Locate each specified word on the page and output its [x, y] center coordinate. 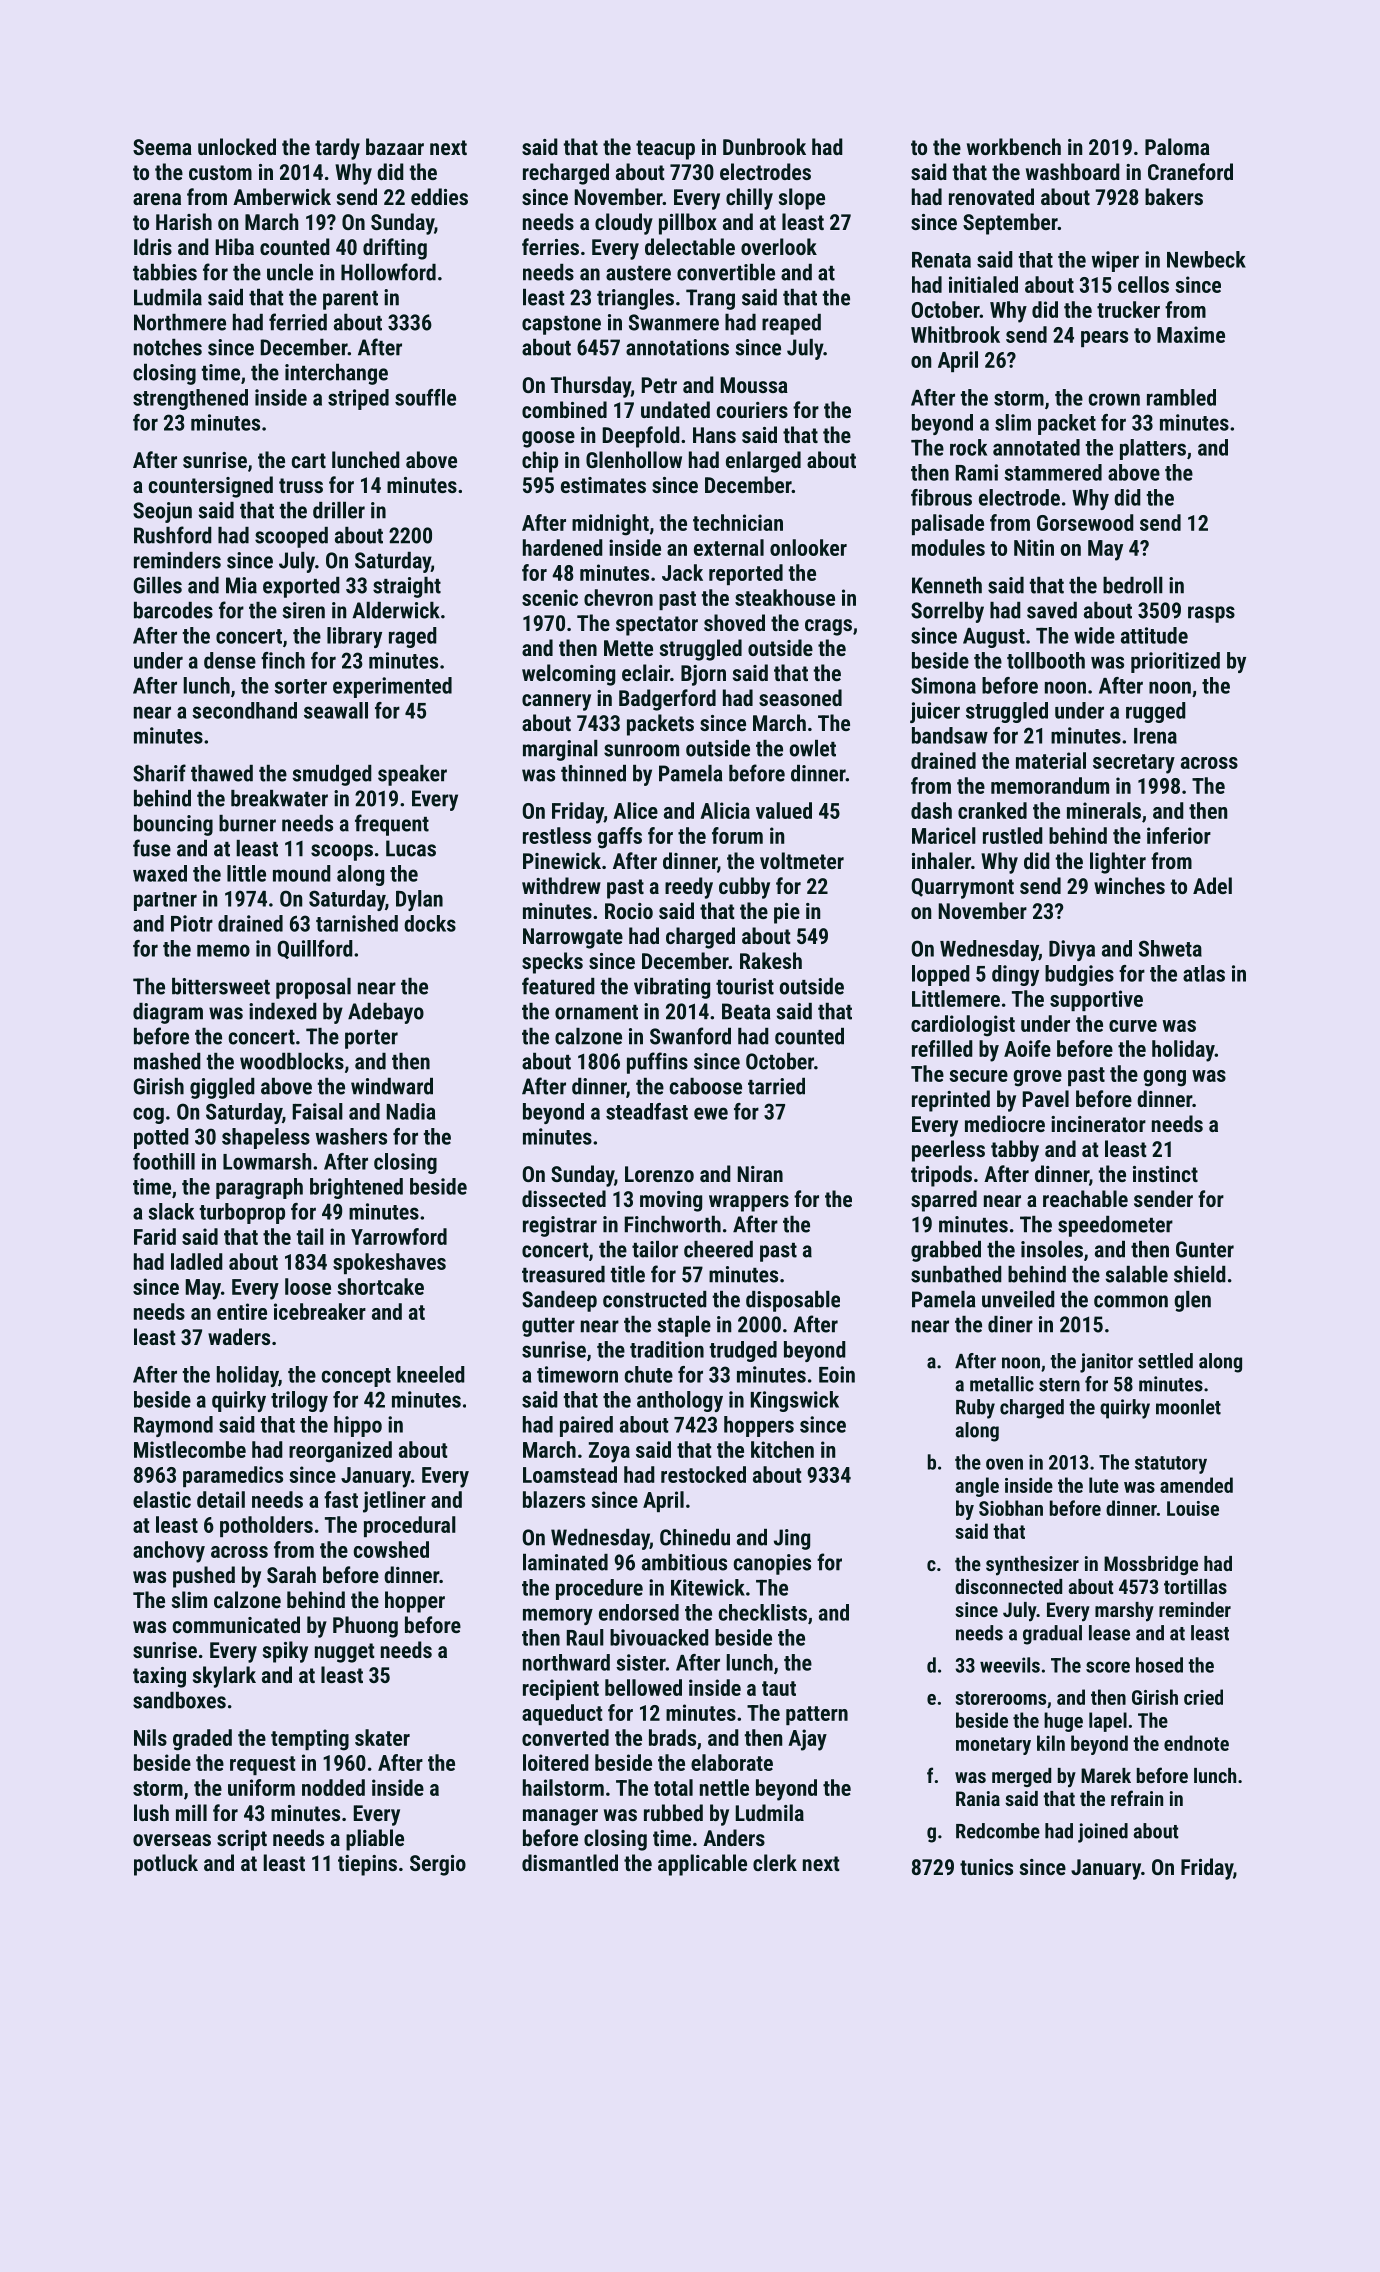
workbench [1014, 146]
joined [1103, 1833]
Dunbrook [764, 146]
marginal [560, 750]
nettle [724, 1787]
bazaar [395, 146]
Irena [1155, 736]
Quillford [315, 949]
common [1131, 1301]
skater [382, 1737]
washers [351, 1136]
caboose [706, 1086]
